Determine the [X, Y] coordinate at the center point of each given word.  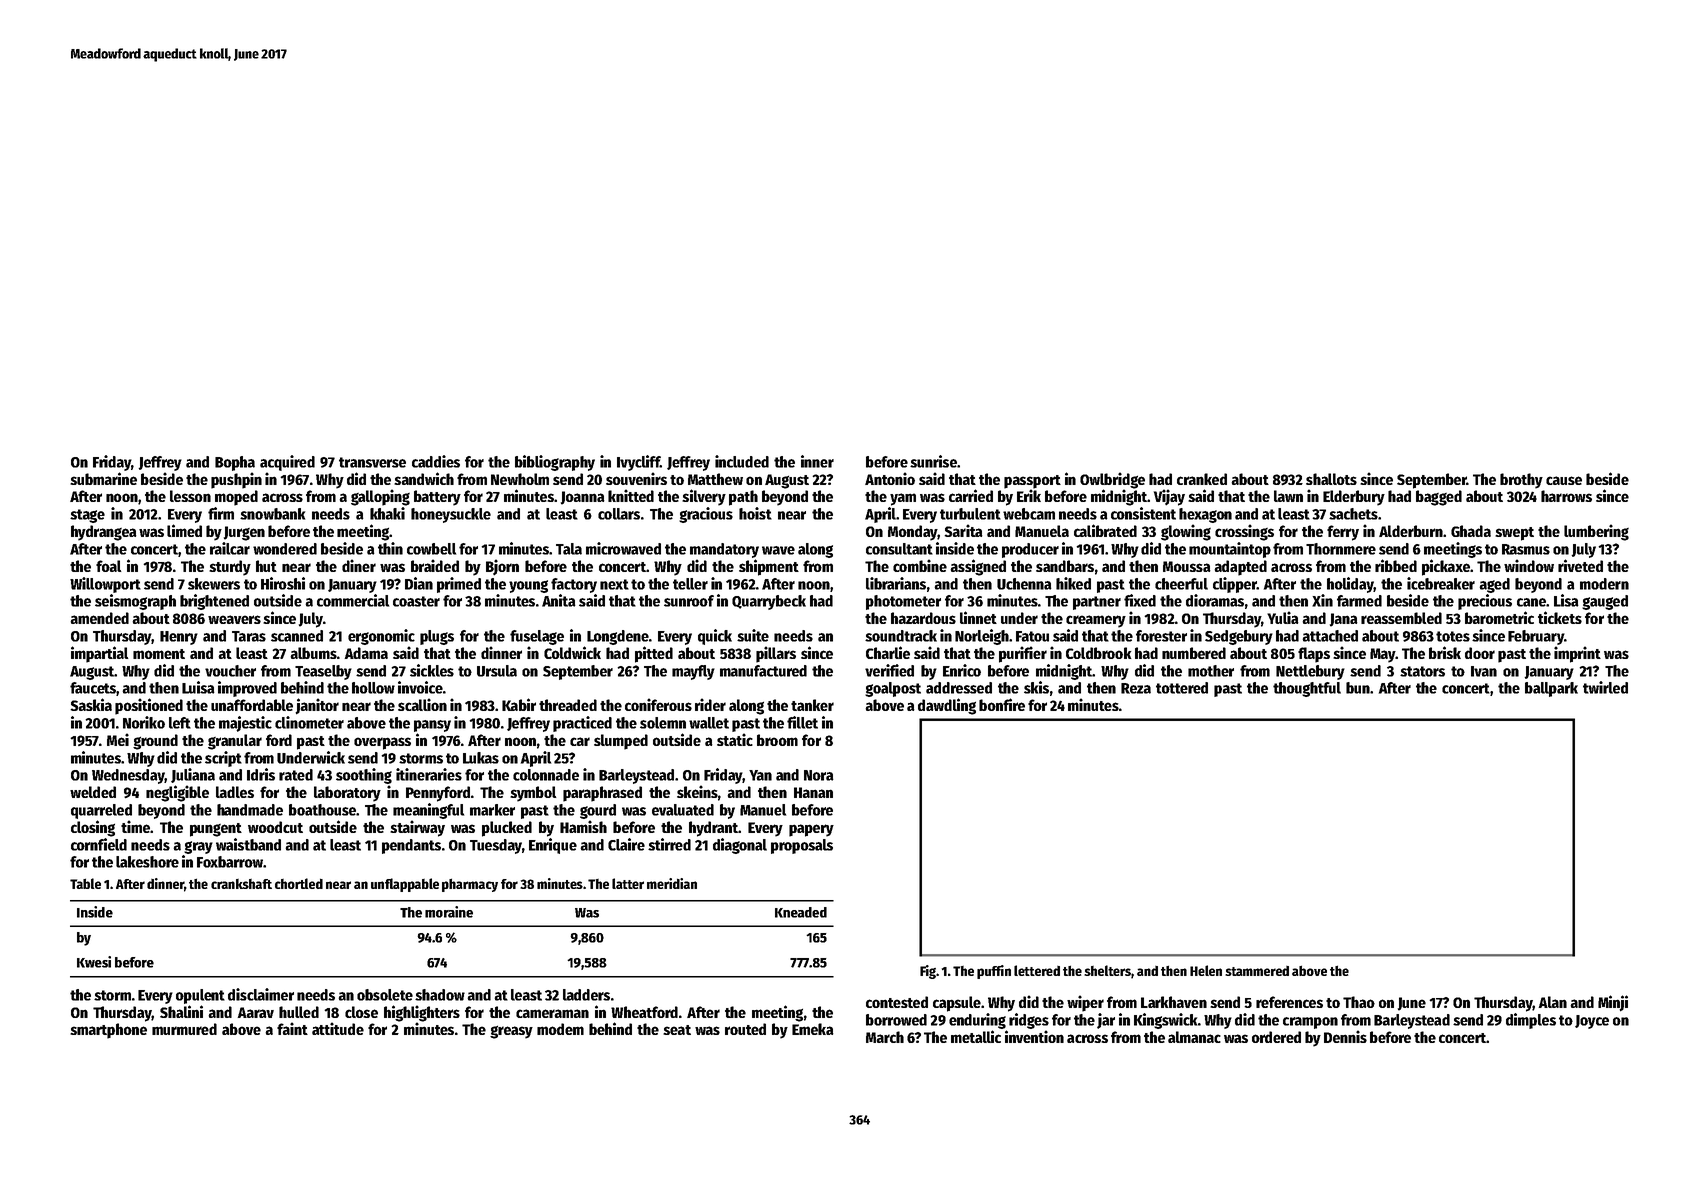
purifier [1023, 654]
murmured [184, 1029]
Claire [626, 844]
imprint [1577, 654]
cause [1564, 480]
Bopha [235, 463]
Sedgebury [1239, 637]
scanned [297, 636]
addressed [959, 688]
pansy [432, 726]
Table [85, 883]
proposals [802, 846]
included [742, 461]
